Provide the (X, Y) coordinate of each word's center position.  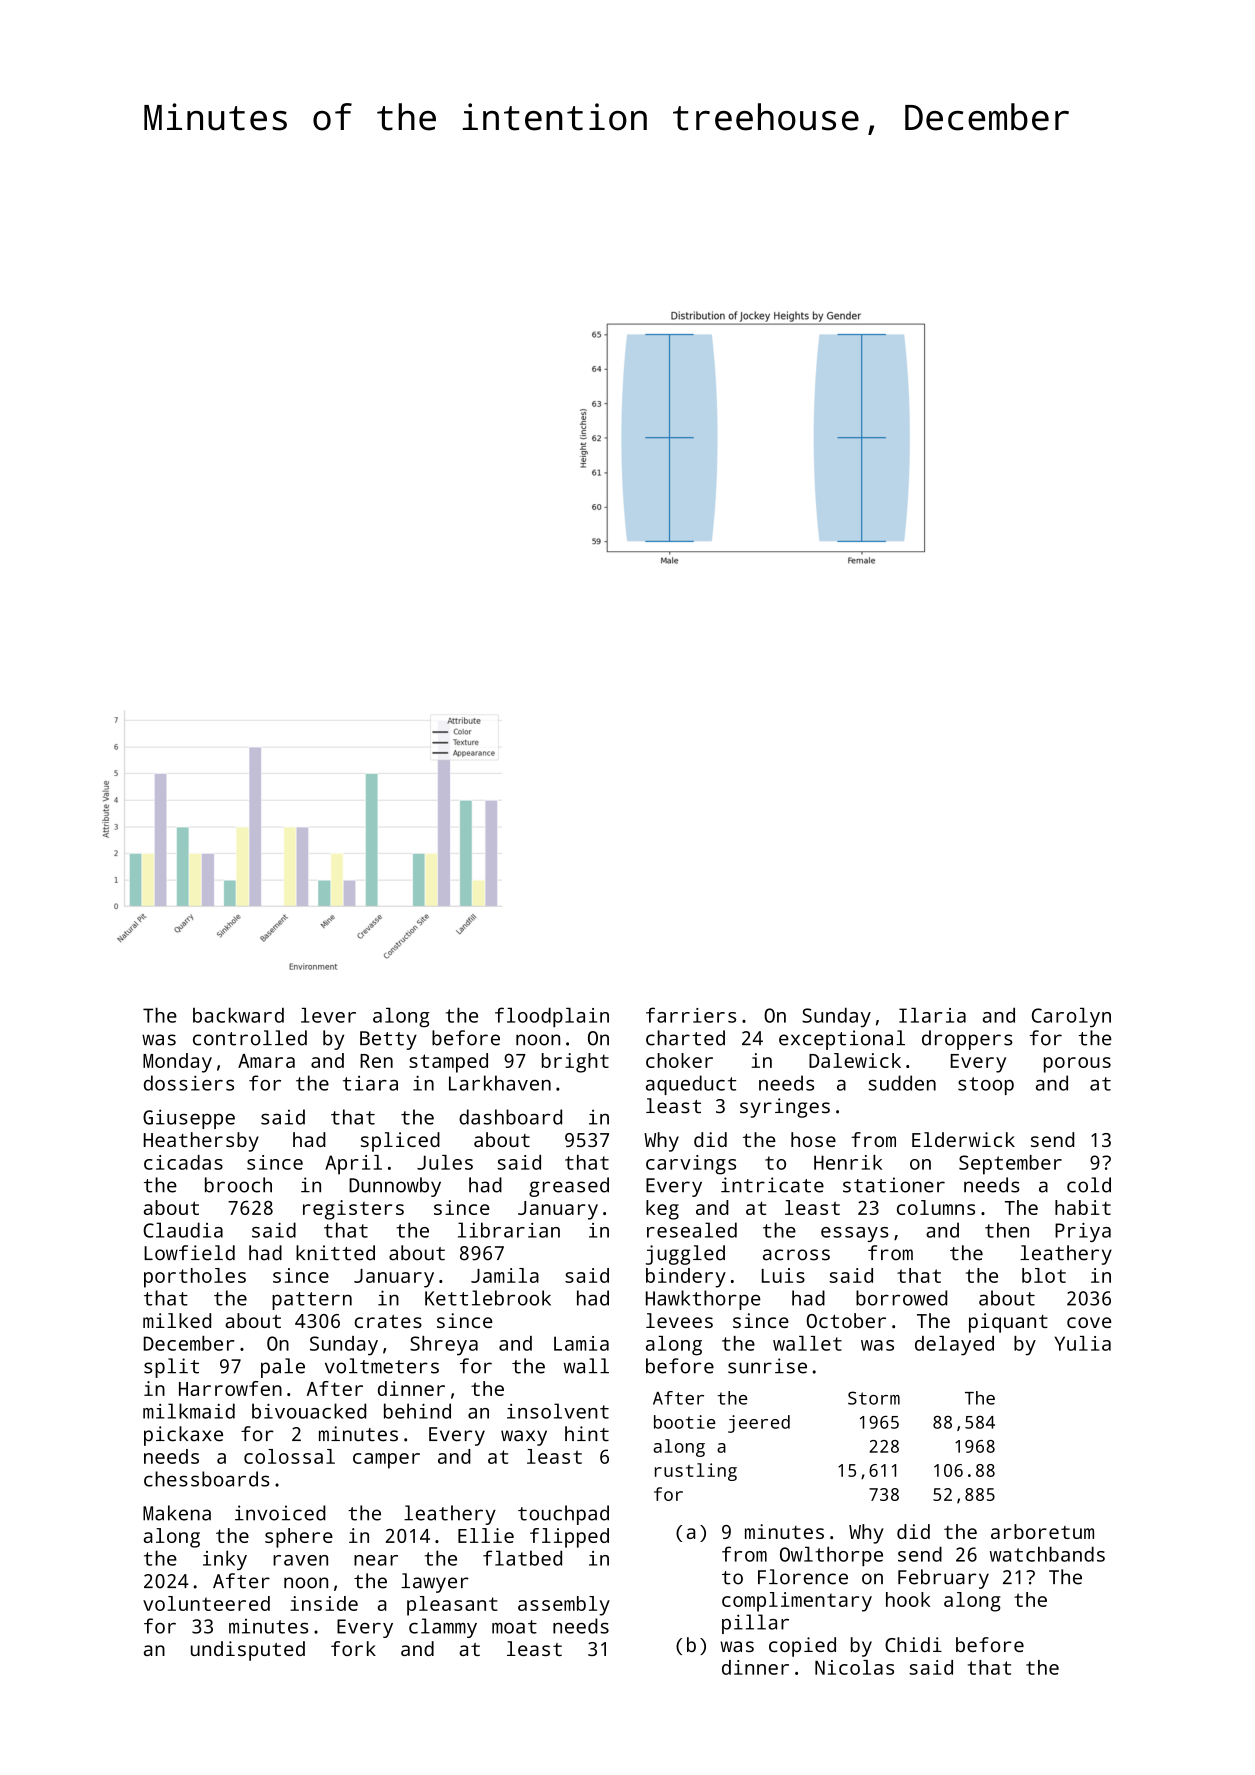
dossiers (189, 1083)
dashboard (510, 1117)
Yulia (1082, 1343)
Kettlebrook (488, 1298)
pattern (312, 1301)
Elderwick (963, 1139)
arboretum (1042, 1531)
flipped (569, 1538)
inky (225, 1560)
